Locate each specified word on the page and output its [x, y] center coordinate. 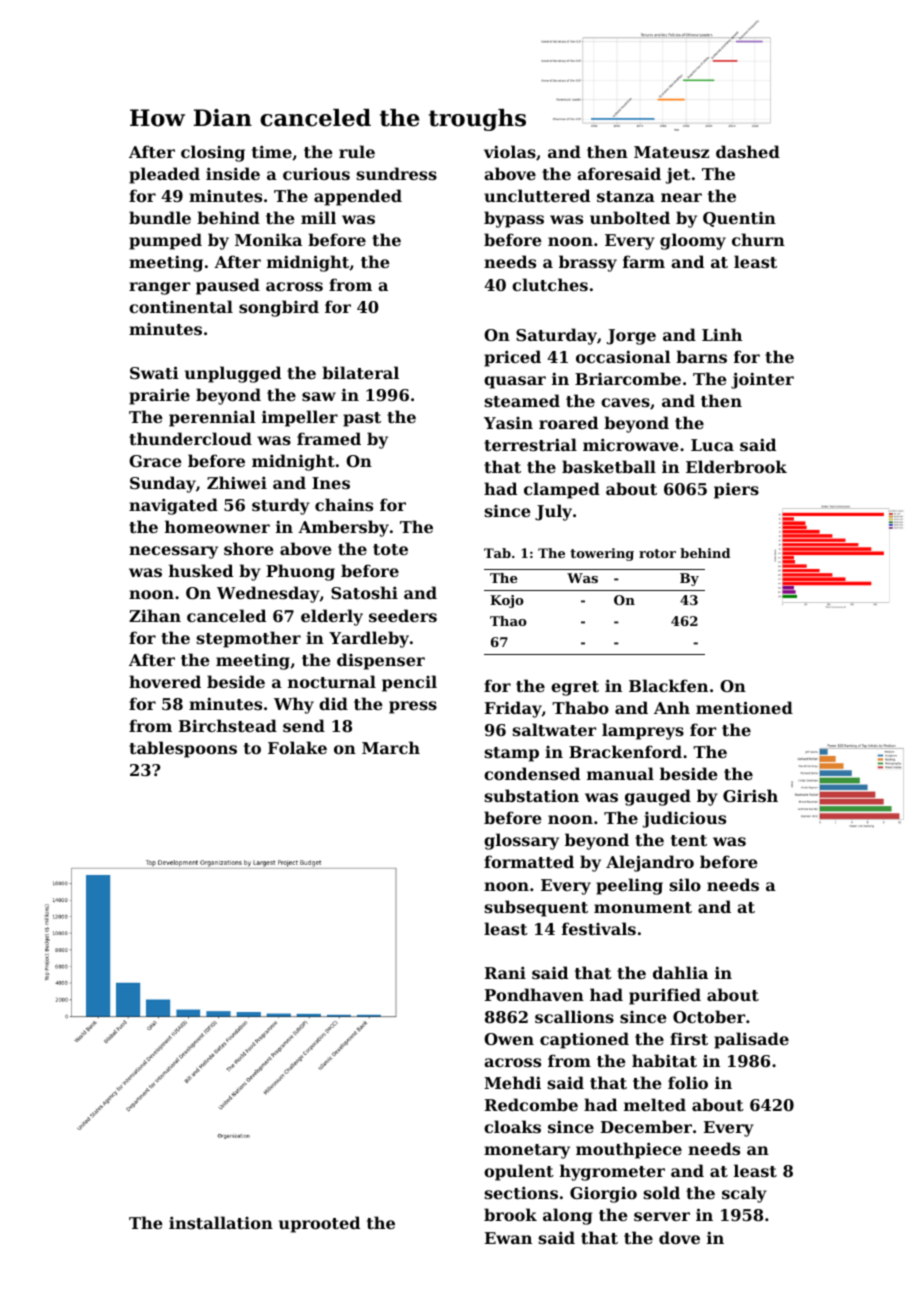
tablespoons [183, 749]
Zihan [155, 615]
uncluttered [537, 195]
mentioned [744, 707]
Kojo [507, 601]
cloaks [512, 1126]
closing [213, 153]
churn [758, 239]
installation [221, 1222]
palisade [751, 1040]
